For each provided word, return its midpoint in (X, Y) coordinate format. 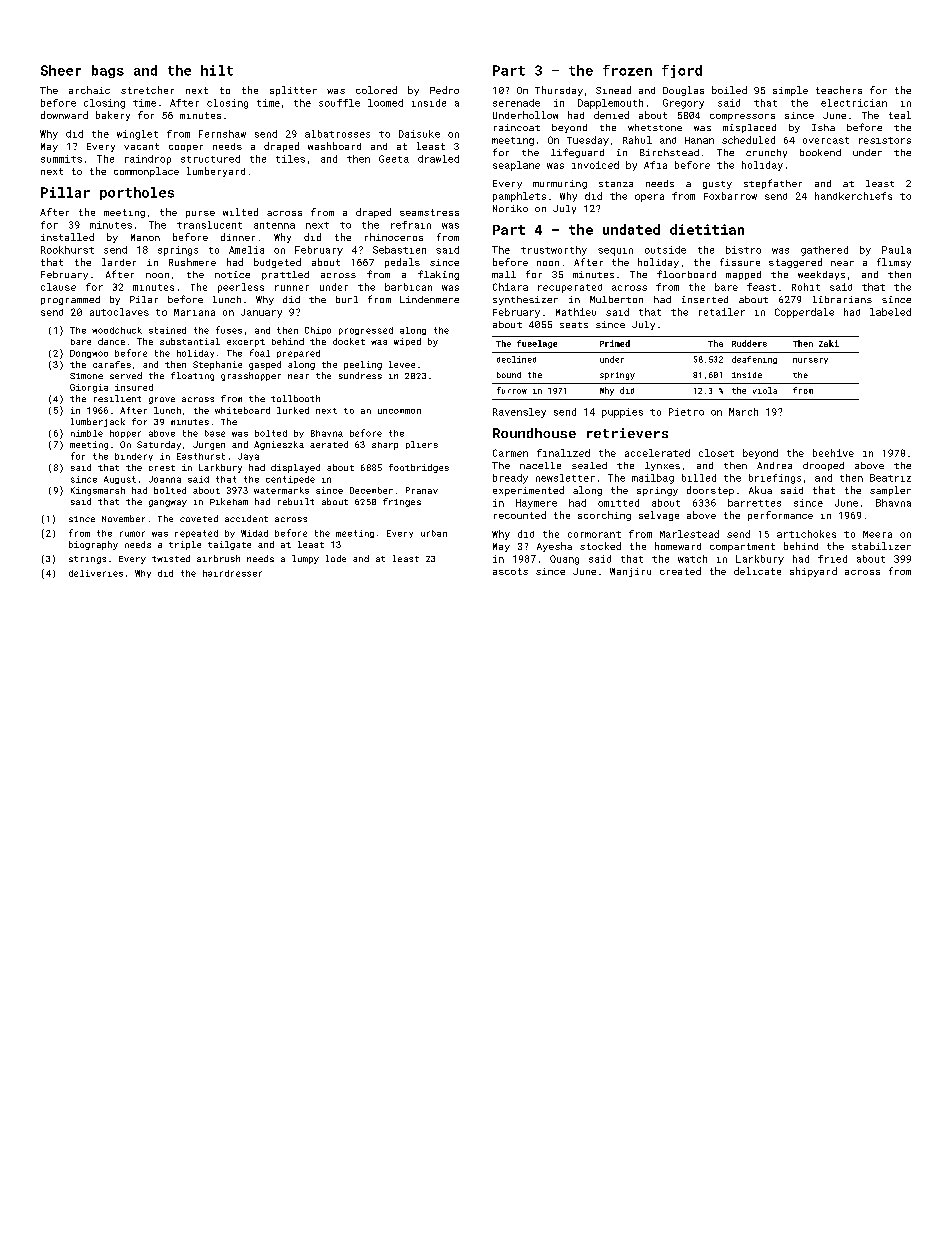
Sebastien (399, 250)
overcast (826, 140)
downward (64, 115)
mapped (743, 275)
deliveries (96, 573)
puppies (622, 413)
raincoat (517, 127)
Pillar (65, 192)
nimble (87, 433)
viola (765, 390)
